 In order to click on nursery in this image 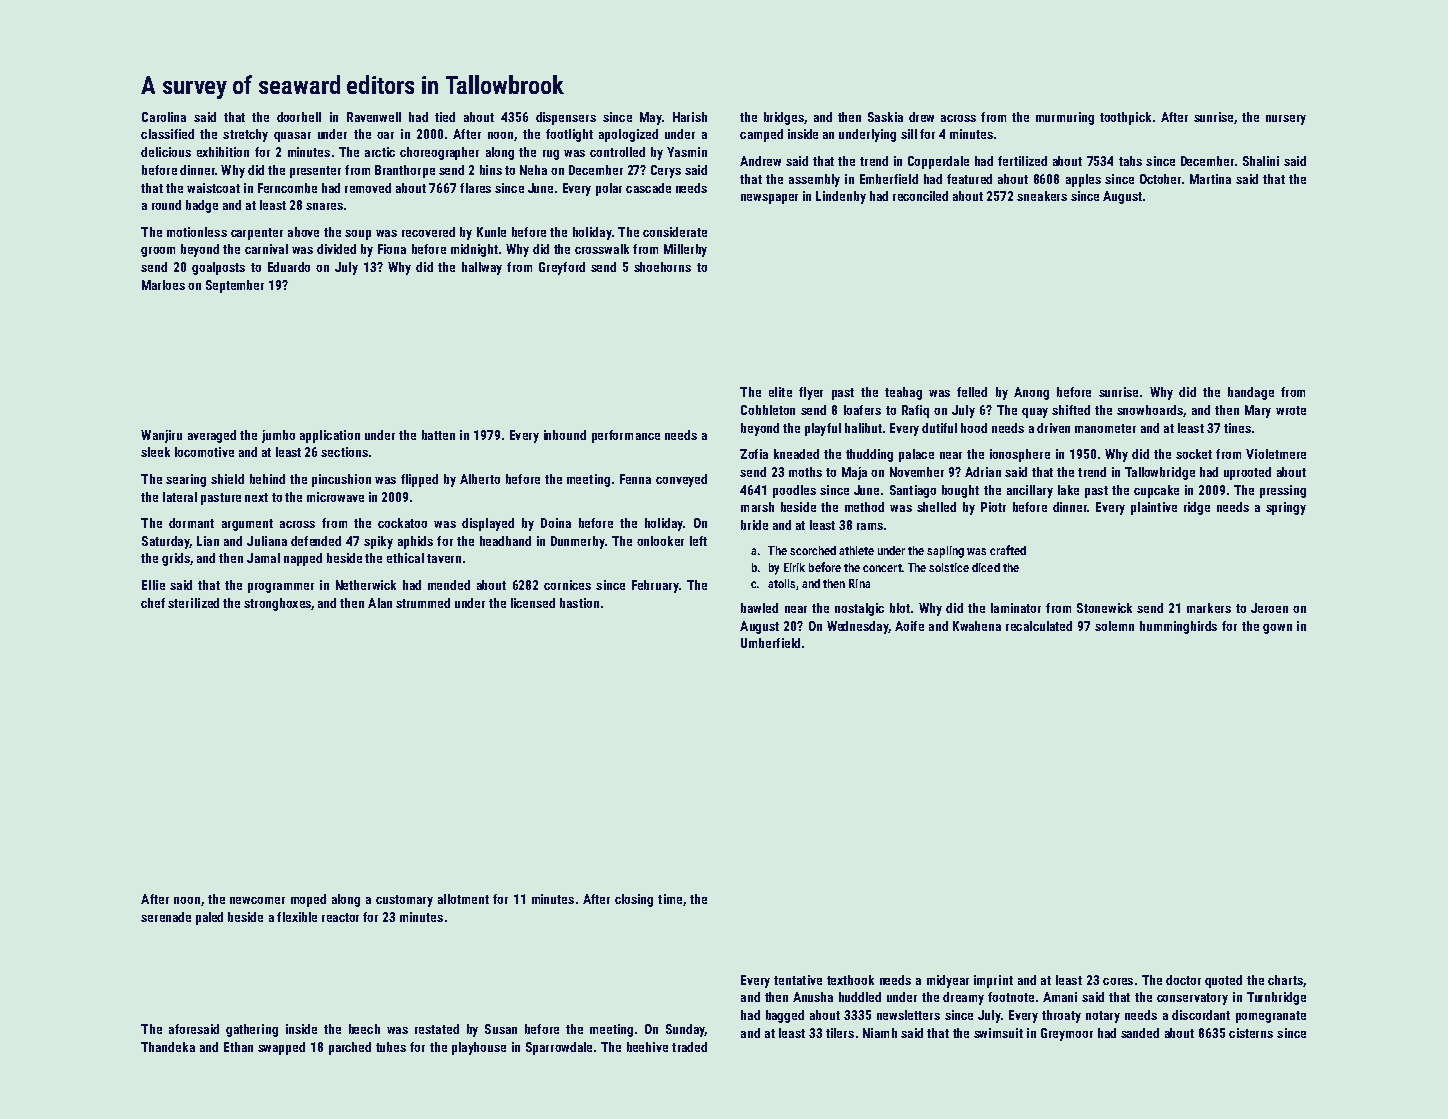, I will do `click(1286, 120)`.
